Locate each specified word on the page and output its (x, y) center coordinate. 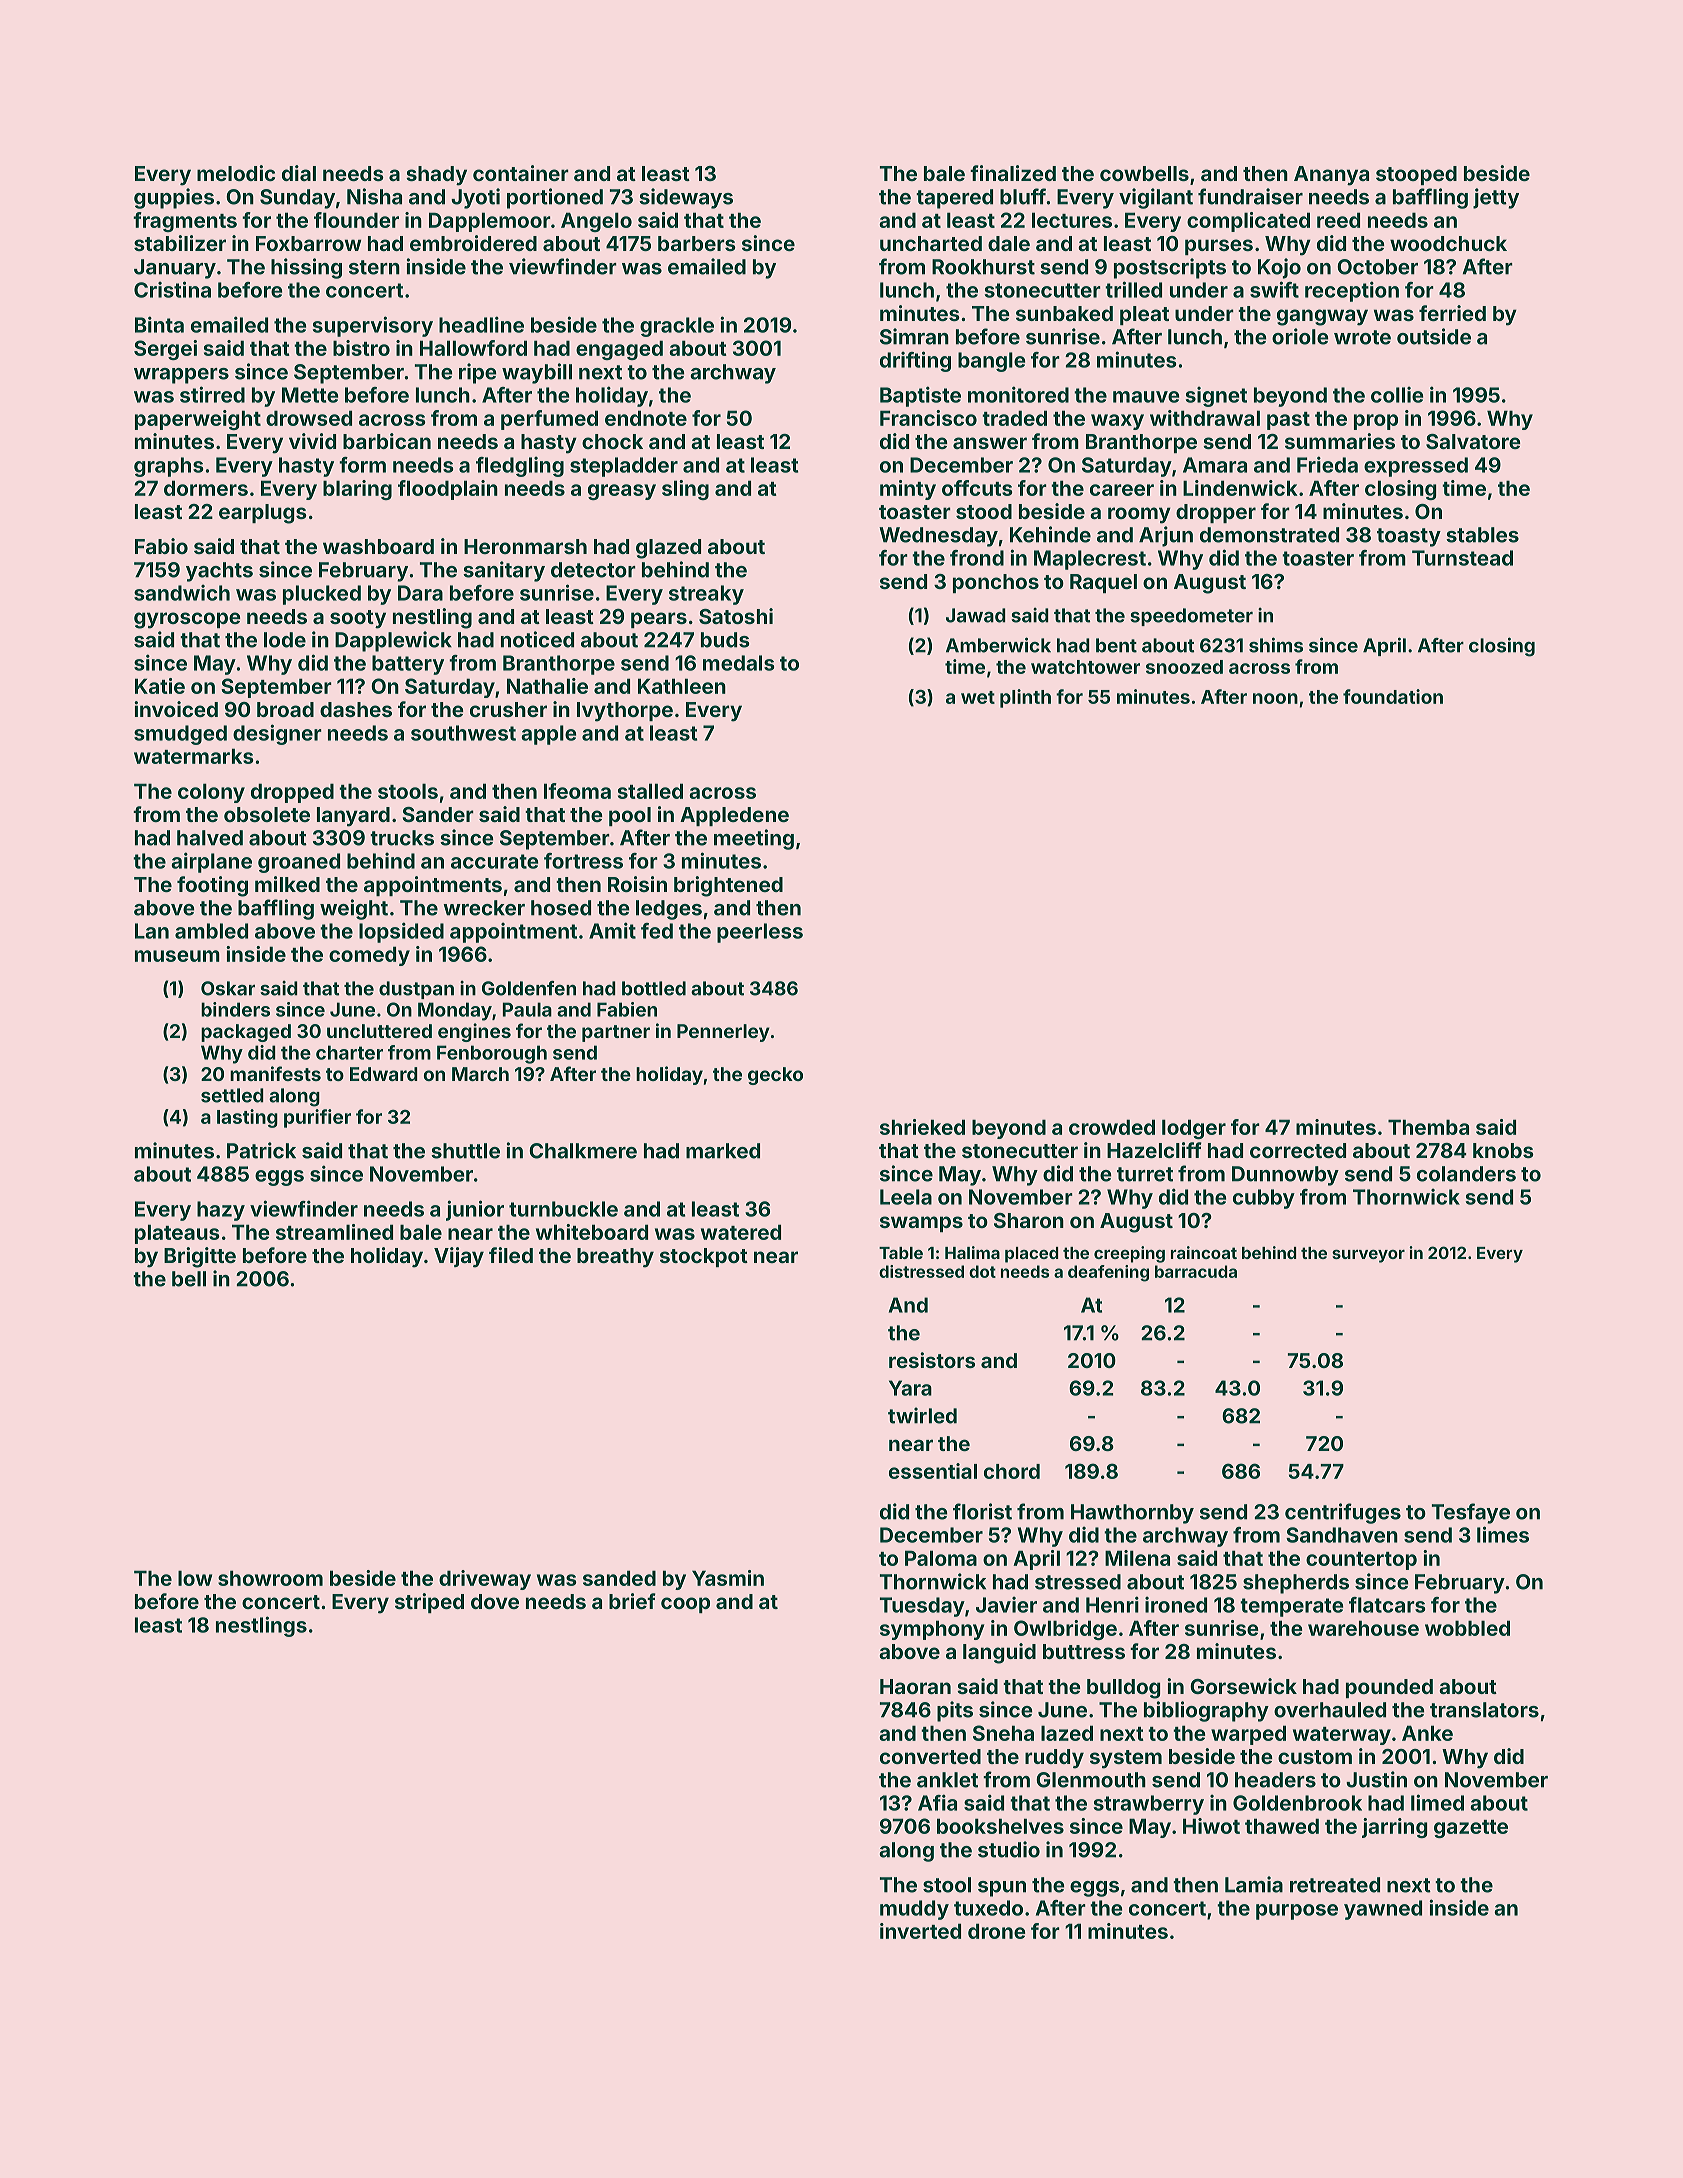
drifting (915, 361)
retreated (1335, 1885)
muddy (914, 1910)
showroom (270, 1578)
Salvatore (1473, 441)
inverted (920, 1931)
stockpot (704, 1257)
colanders (1466, 1174)
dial (299, 173)
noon (1275, 698)
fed (657, 931)
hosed (561, 908)
